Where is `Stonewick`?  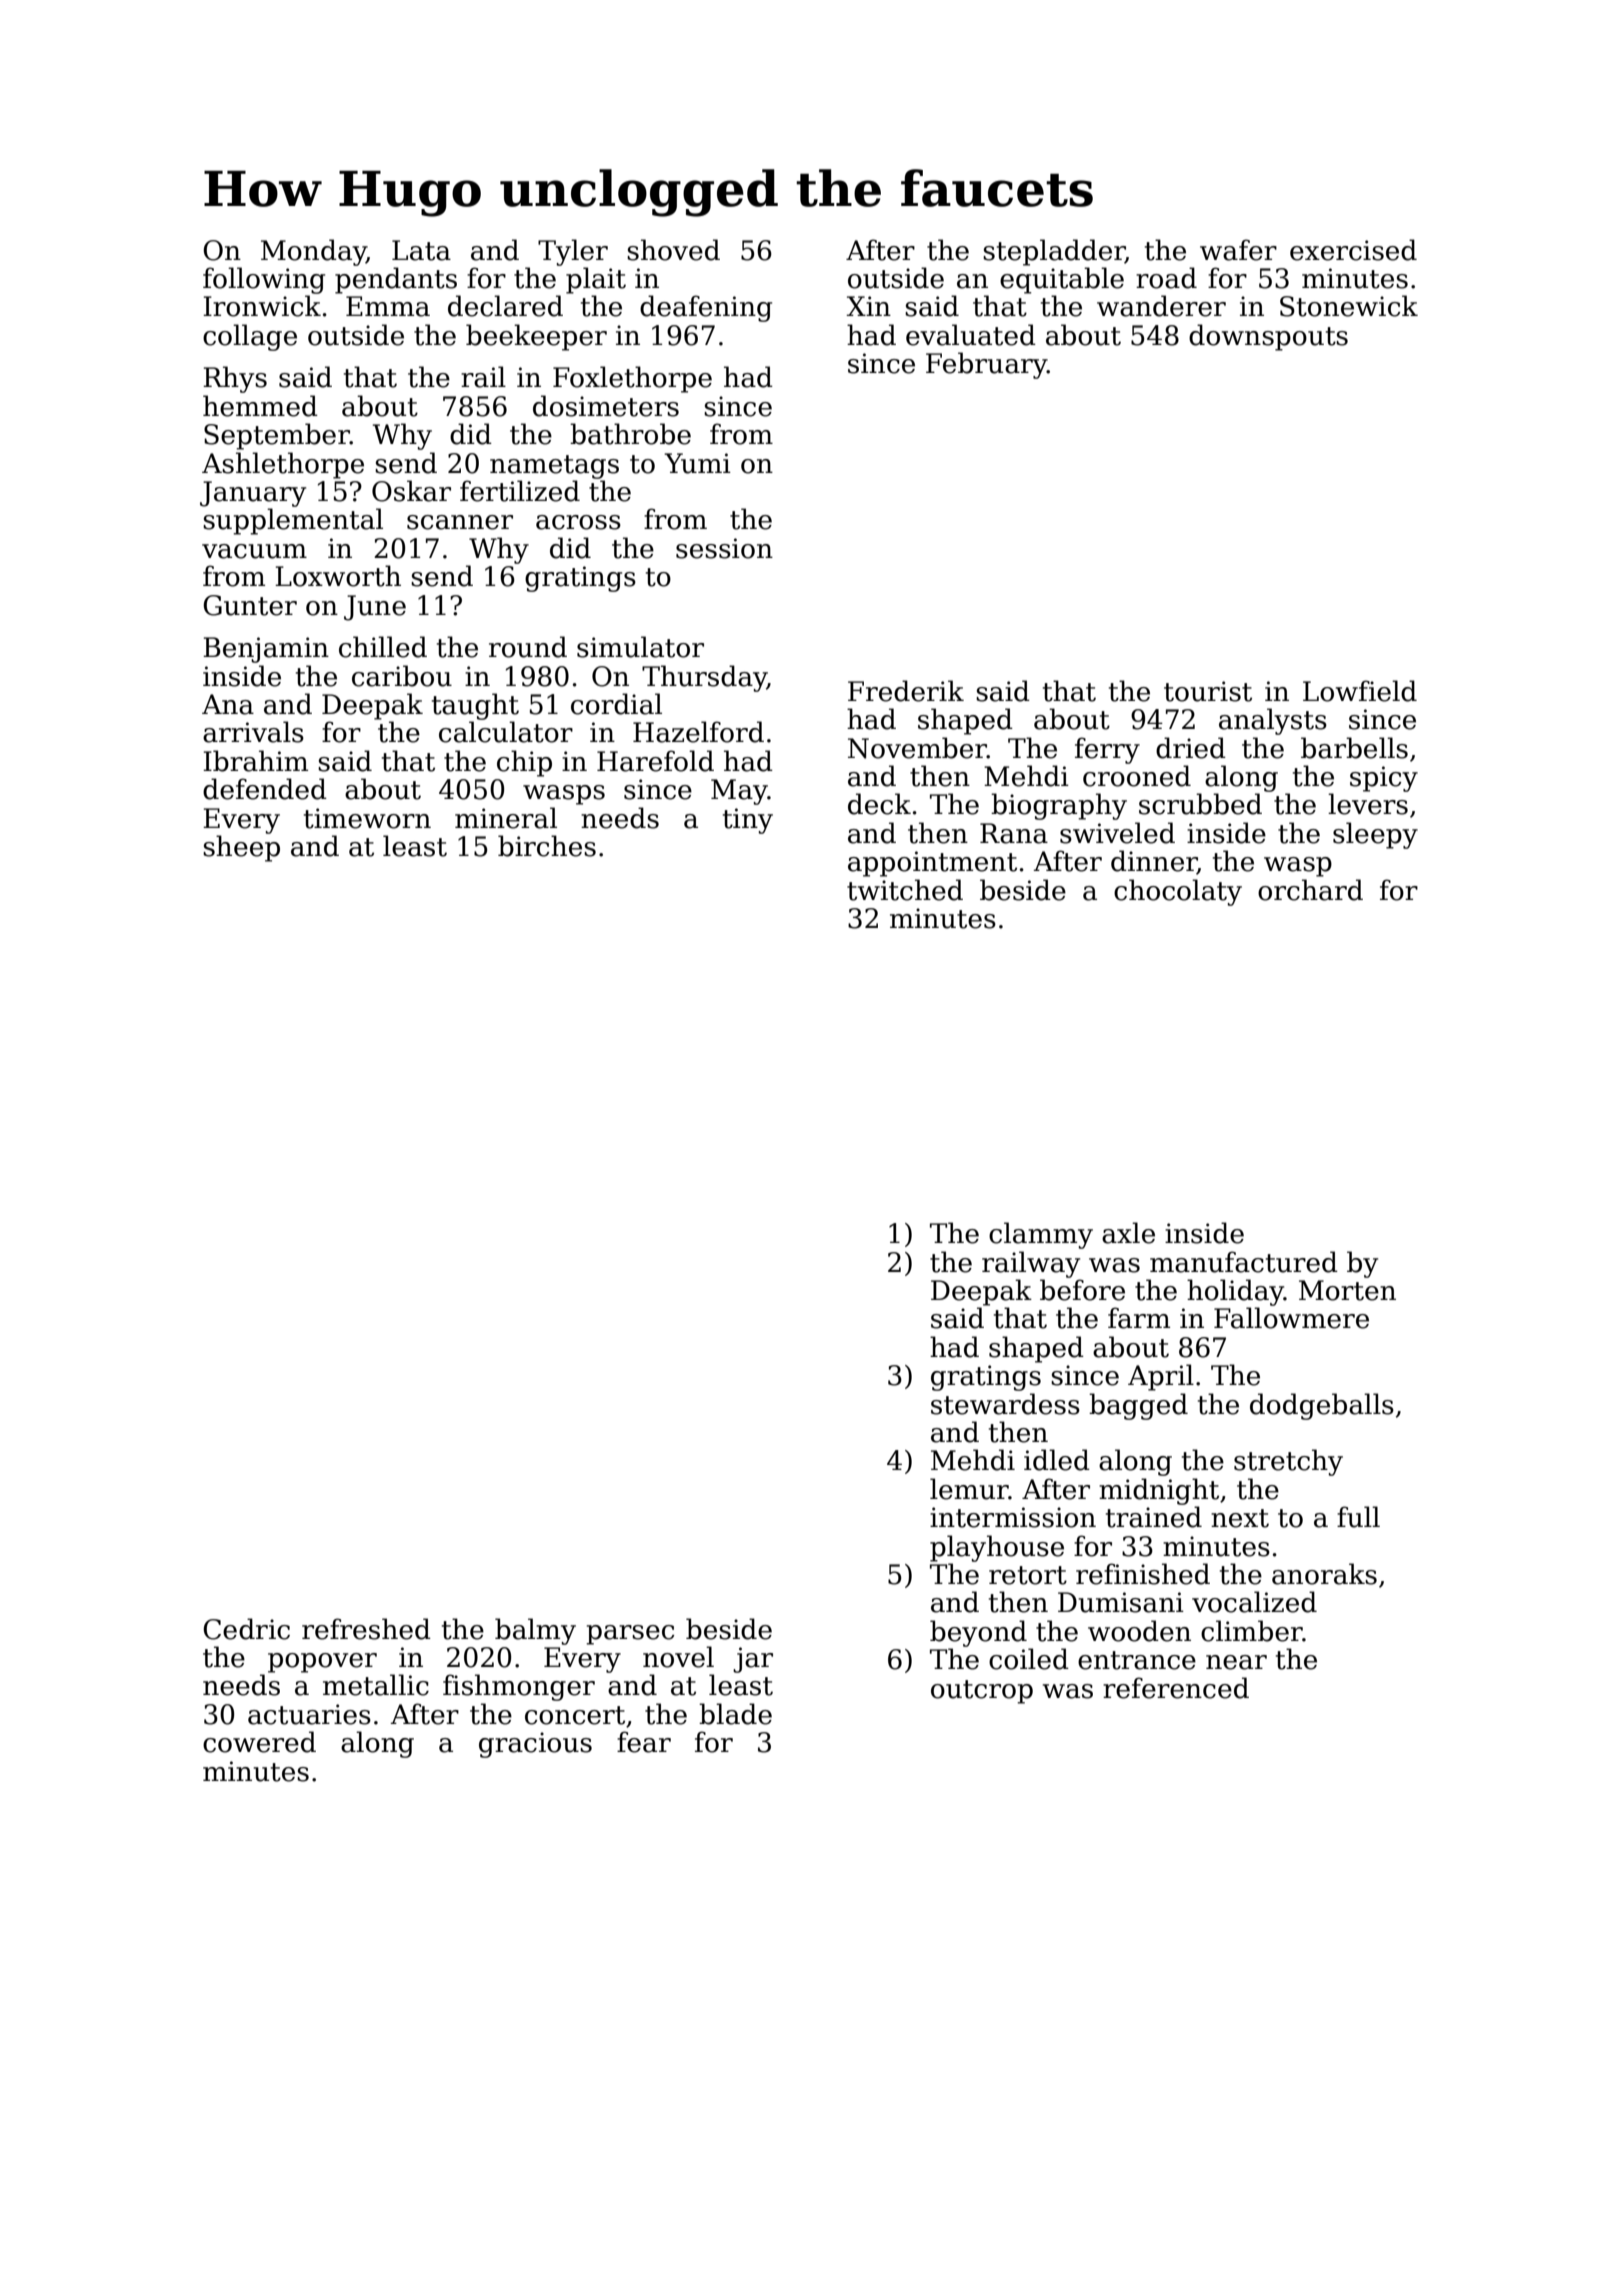 Stonewick is located at coordinates (1349, 306).
